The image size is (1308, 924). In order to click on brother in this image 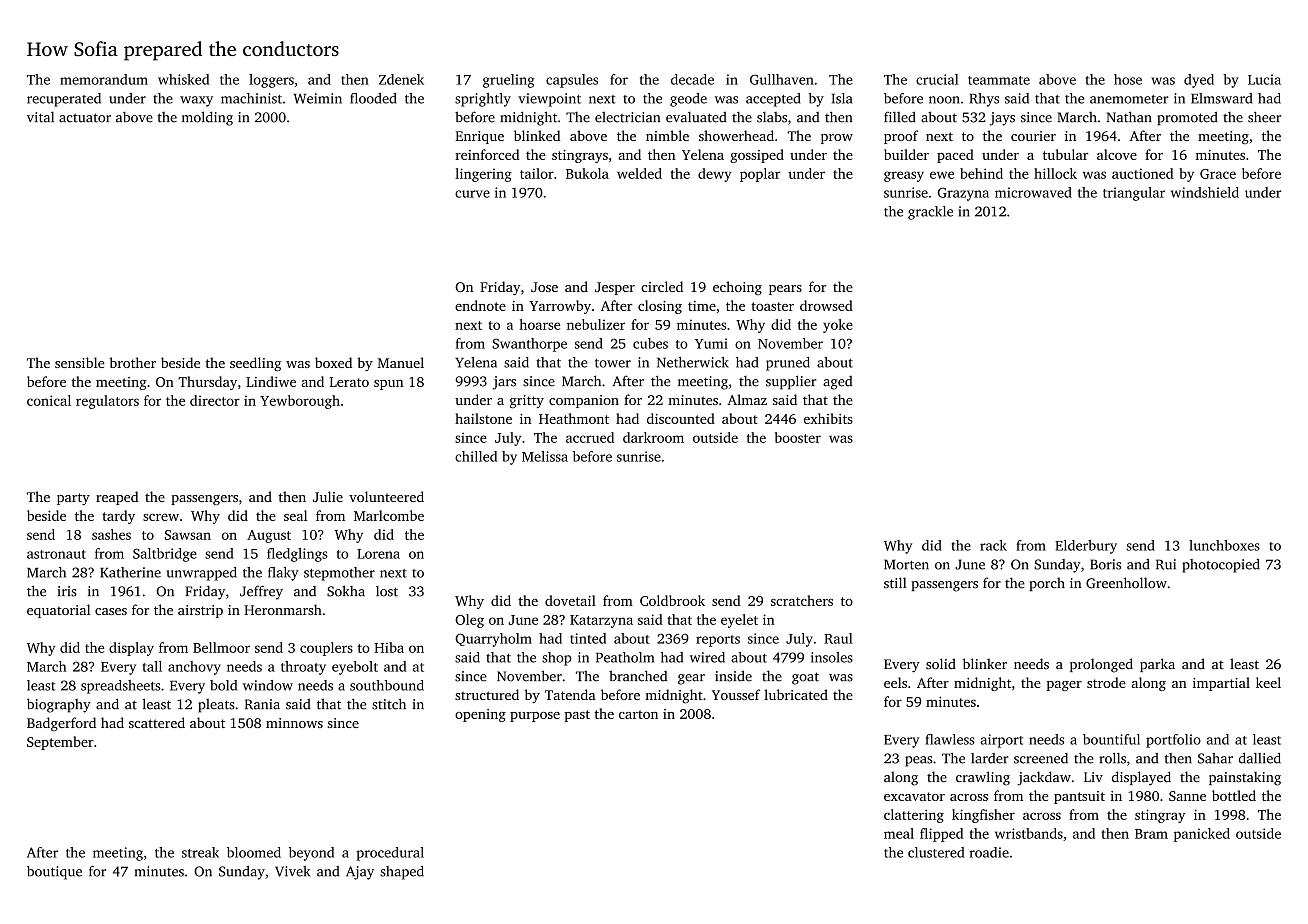, I will do `click(132, 362)`.
